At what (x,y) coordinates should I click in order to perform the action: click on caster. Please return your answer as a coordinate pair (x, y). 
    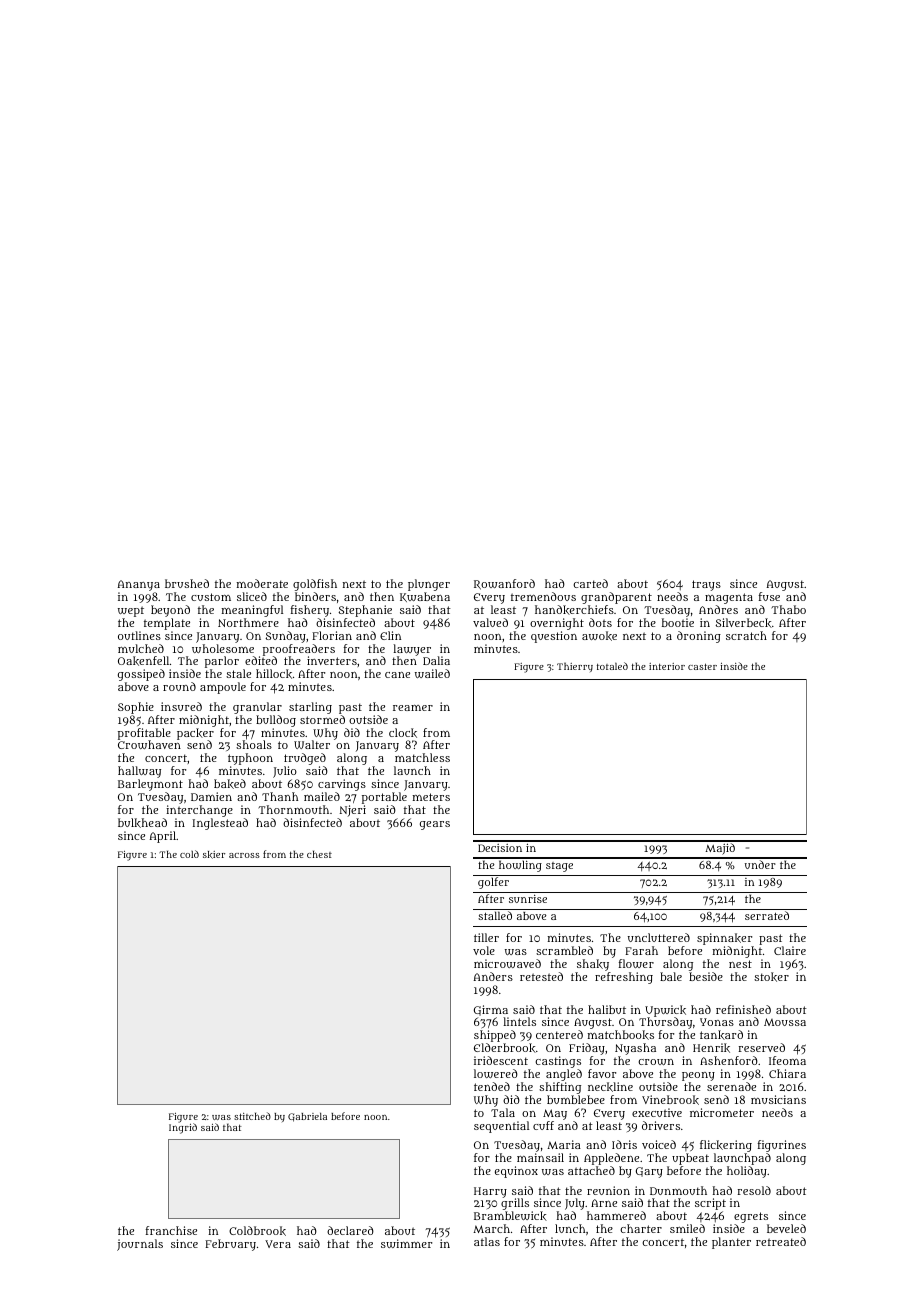
    Looking at the image, I should click on (702, 666).
